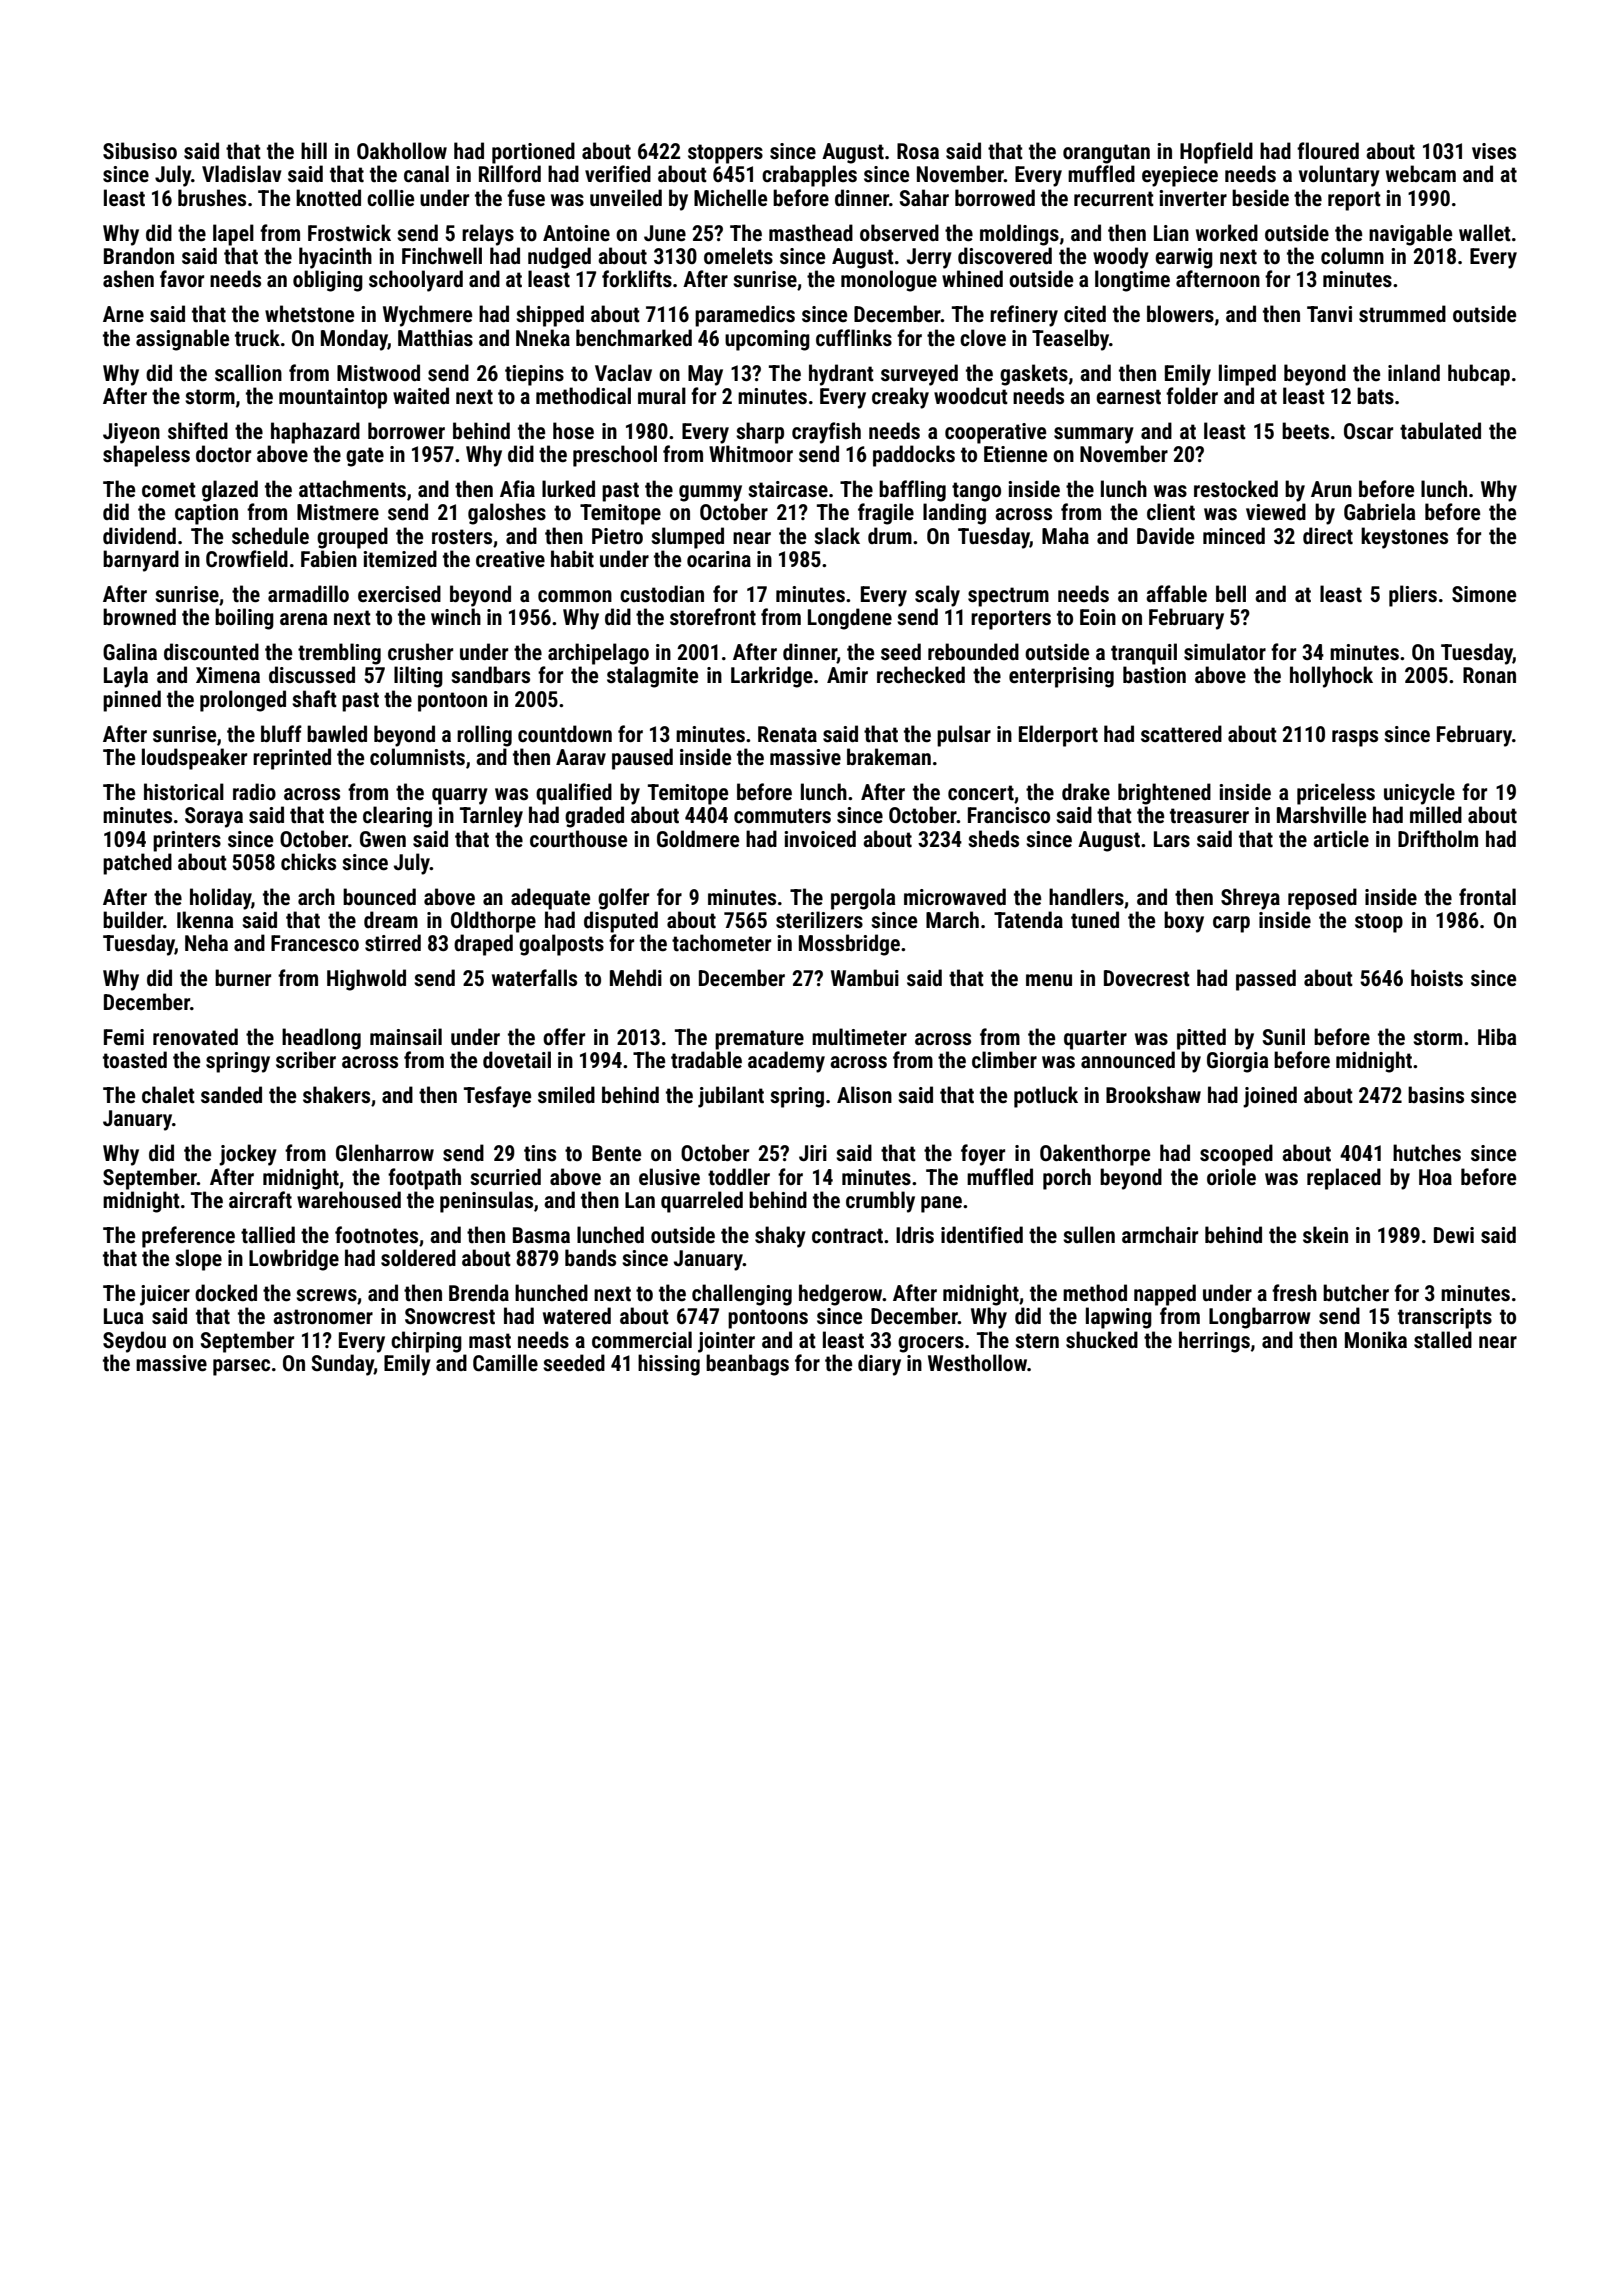 Image resolution: width=1620 pixels, height=2292 pixels. What do you see at coordinates (533, 153) in the document?
I see `portioned` at bounding box center [533, 153].
